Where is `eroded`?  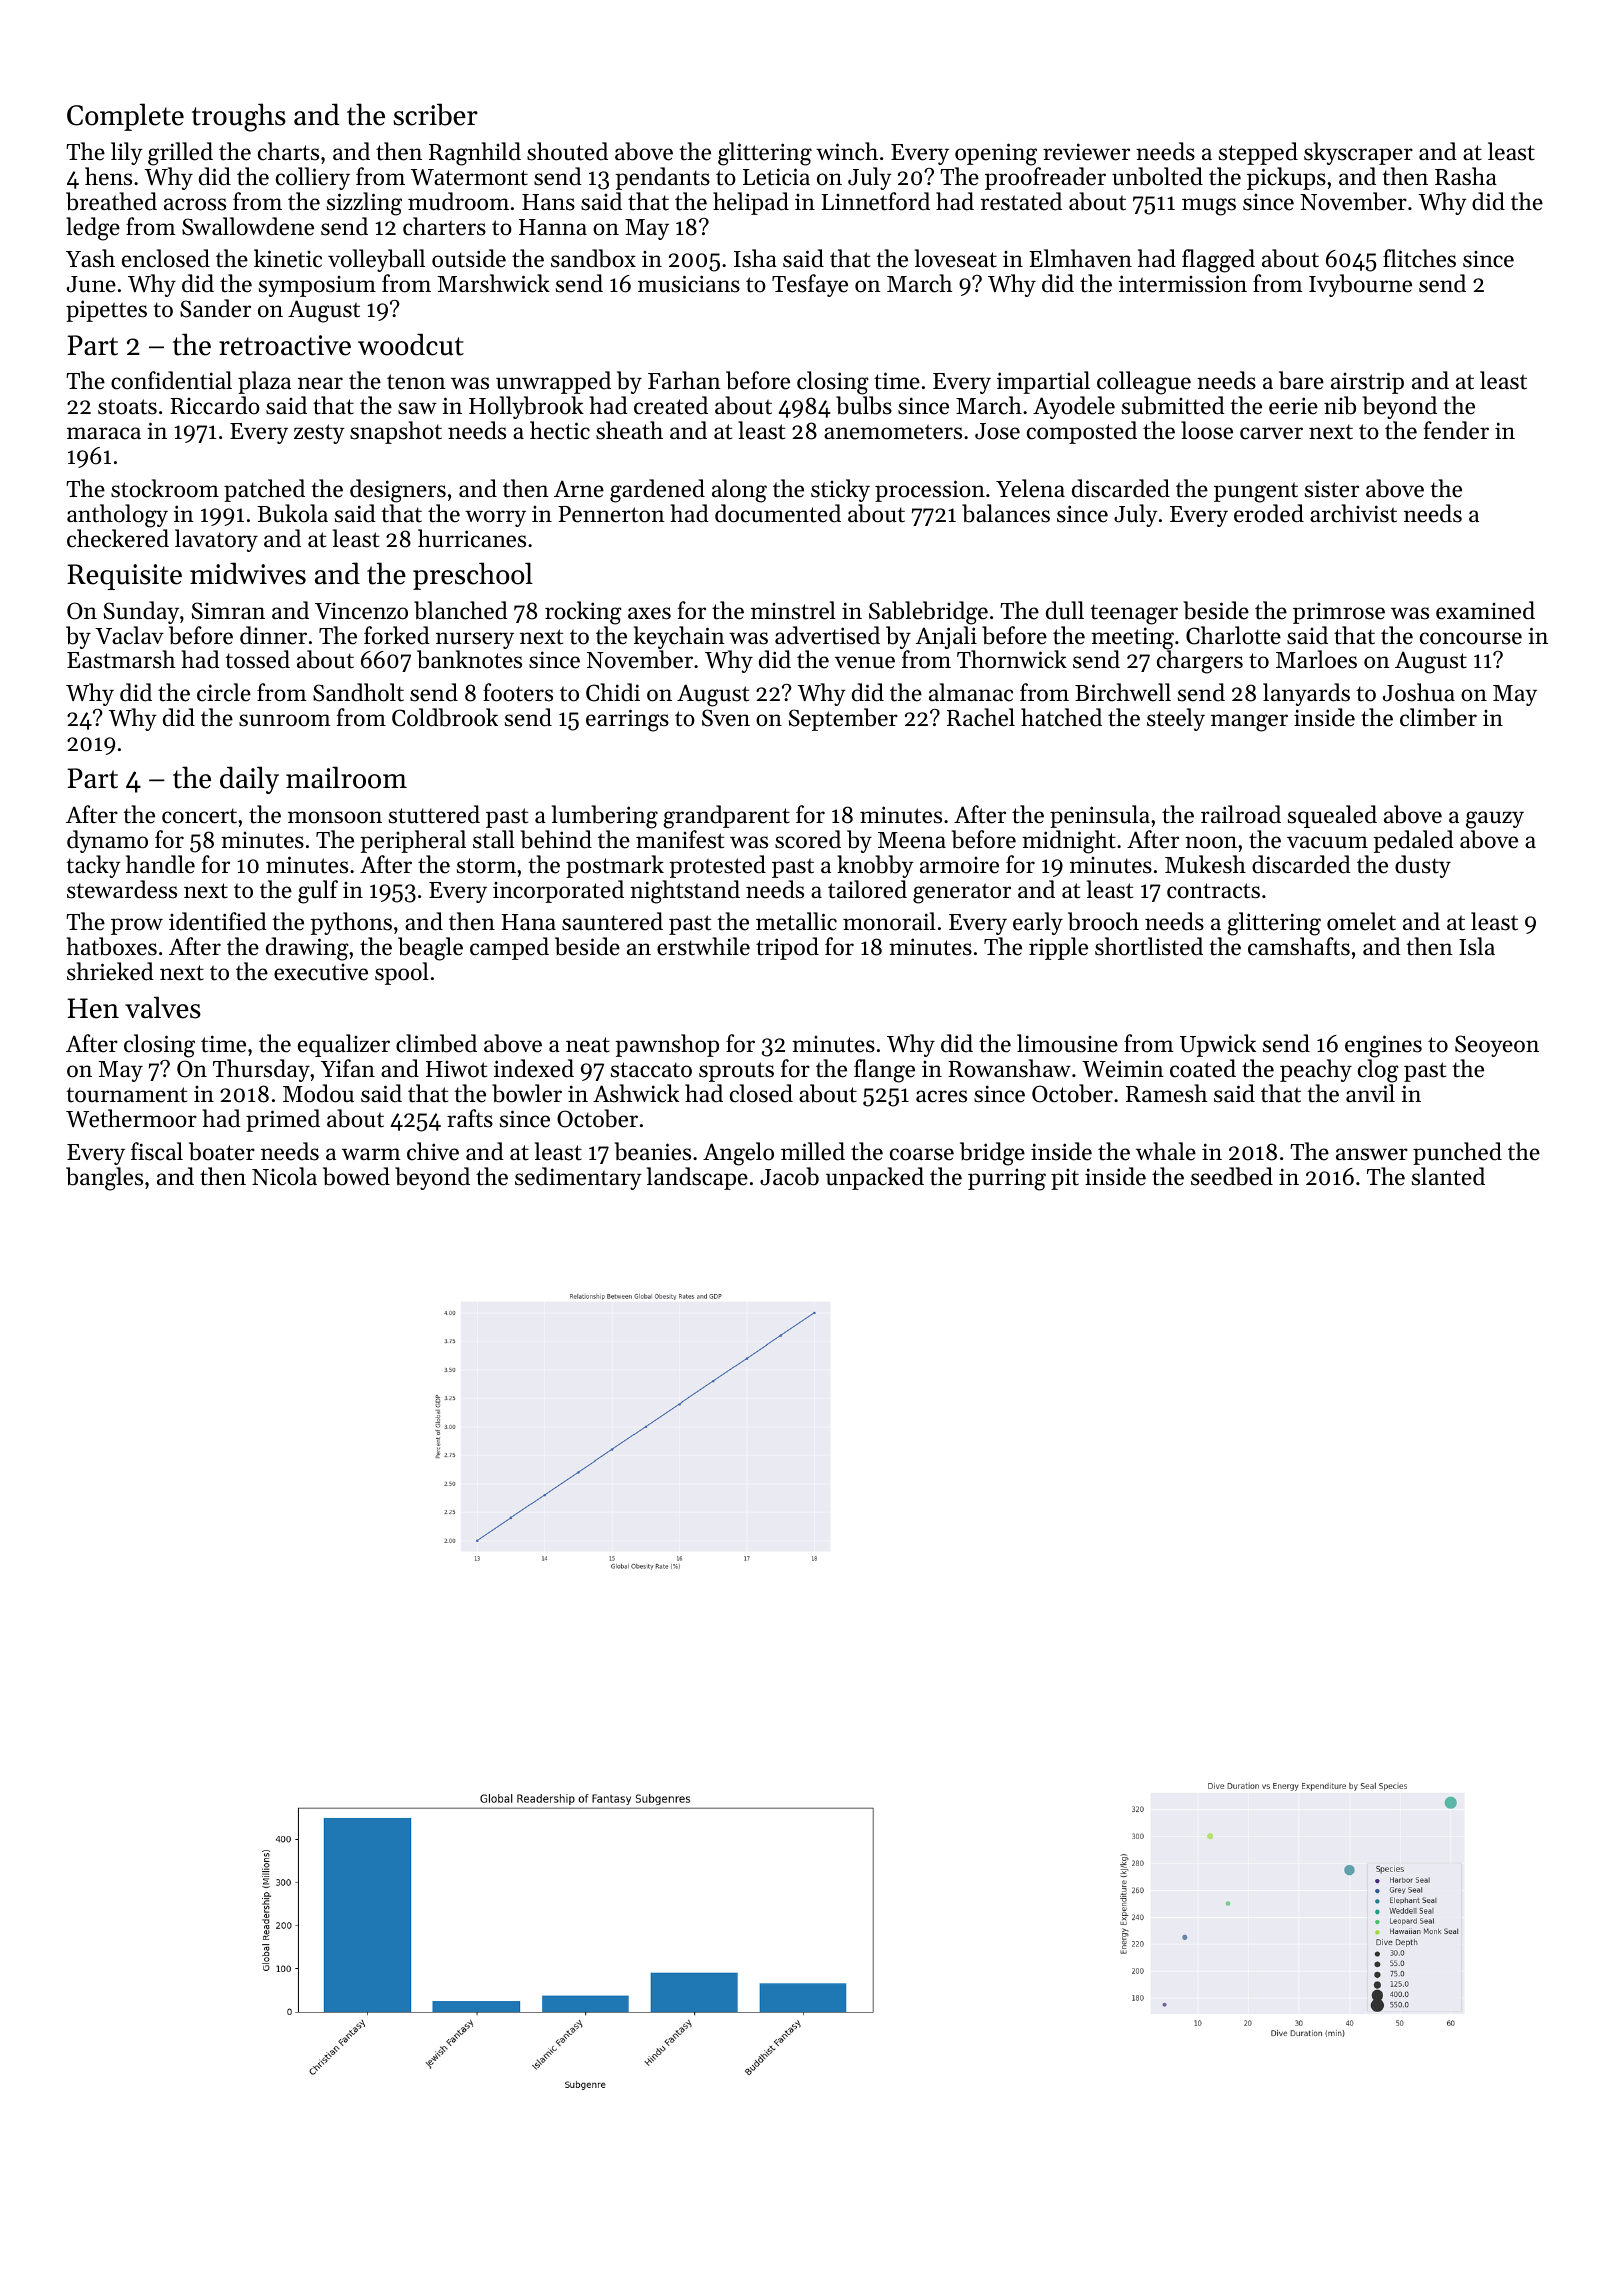
eroded is located at coordinates (1269, 513).
